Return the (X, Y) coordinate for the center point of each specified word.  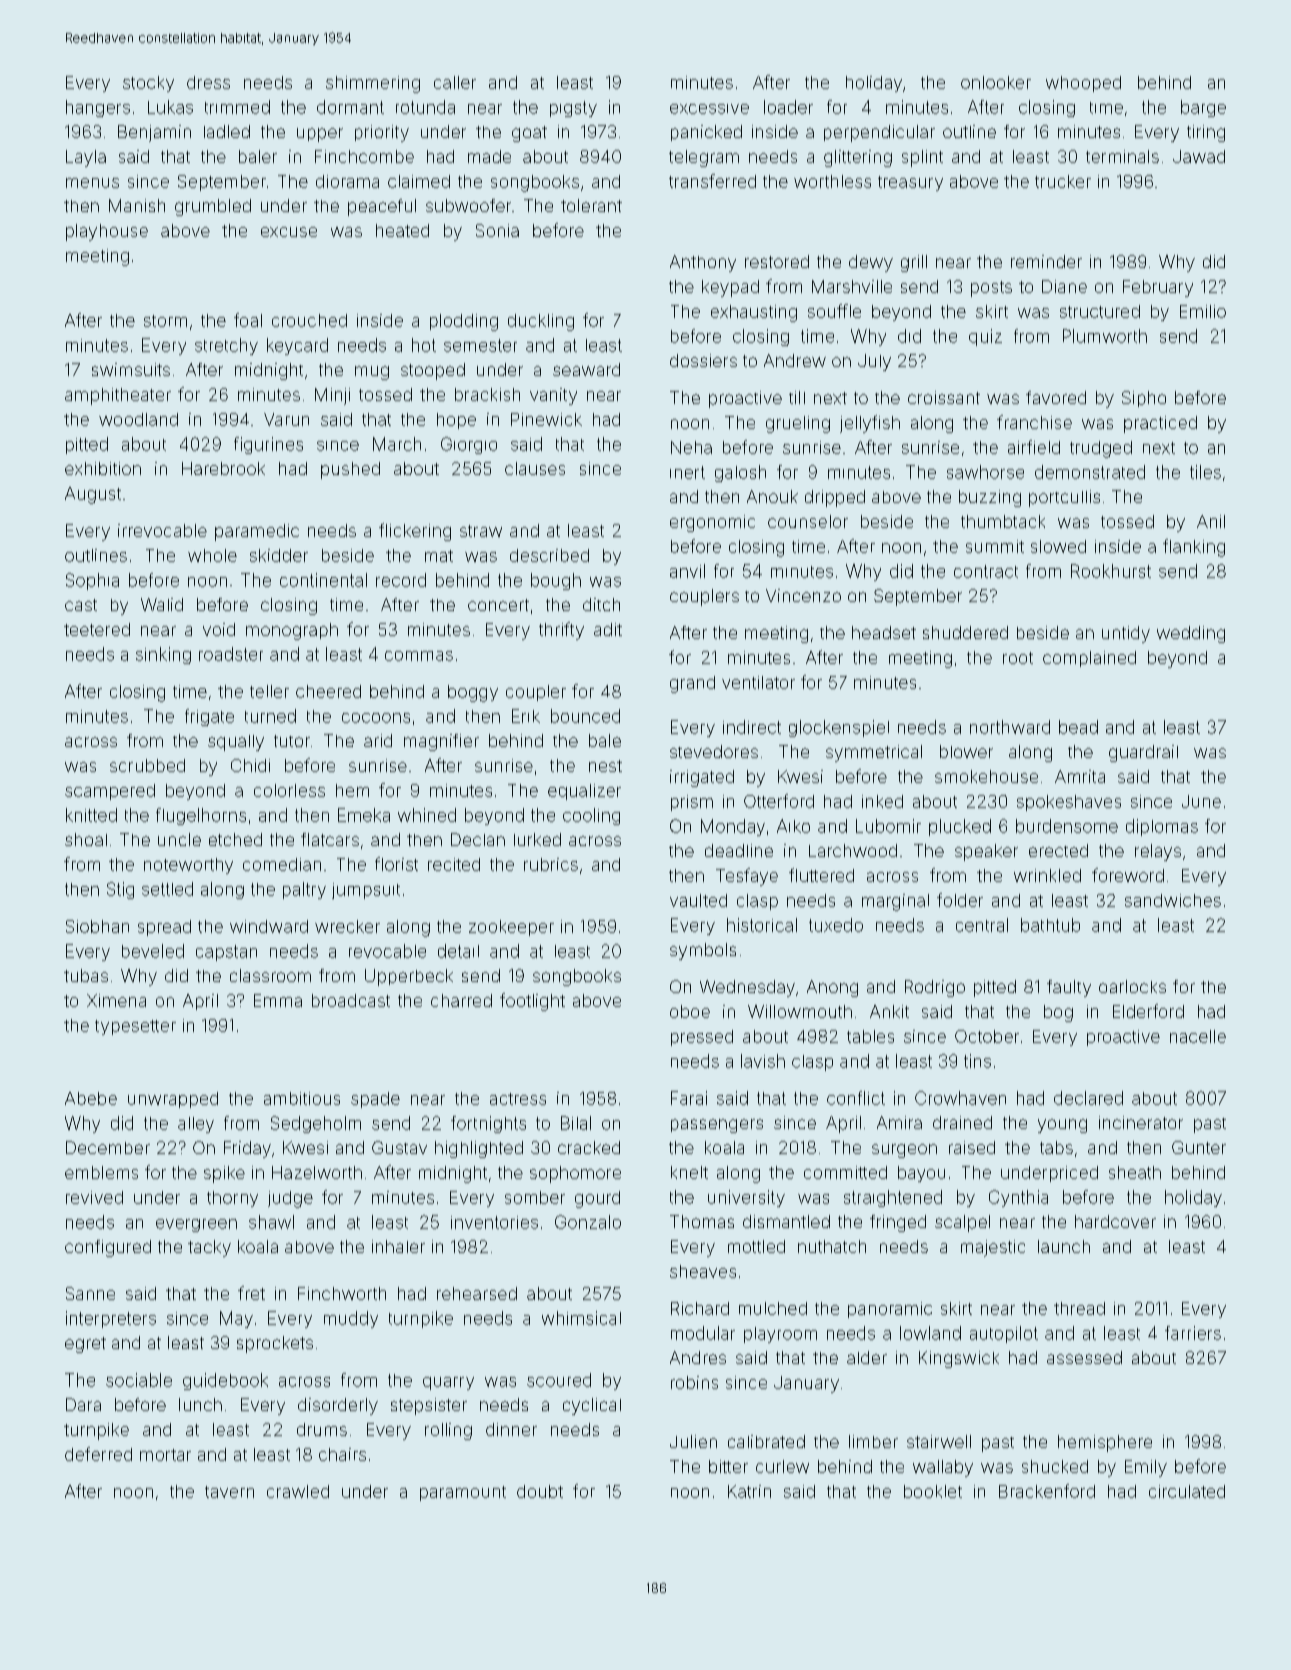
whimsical (581, 1318)
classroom (270, 975)
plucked (960, 827)
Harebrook (223, 468)
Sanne (90, 1293)
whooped (1083, 84)
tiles (1205, 472)
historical (762, 925)
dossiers (703, 360)
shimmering (373, 84)
